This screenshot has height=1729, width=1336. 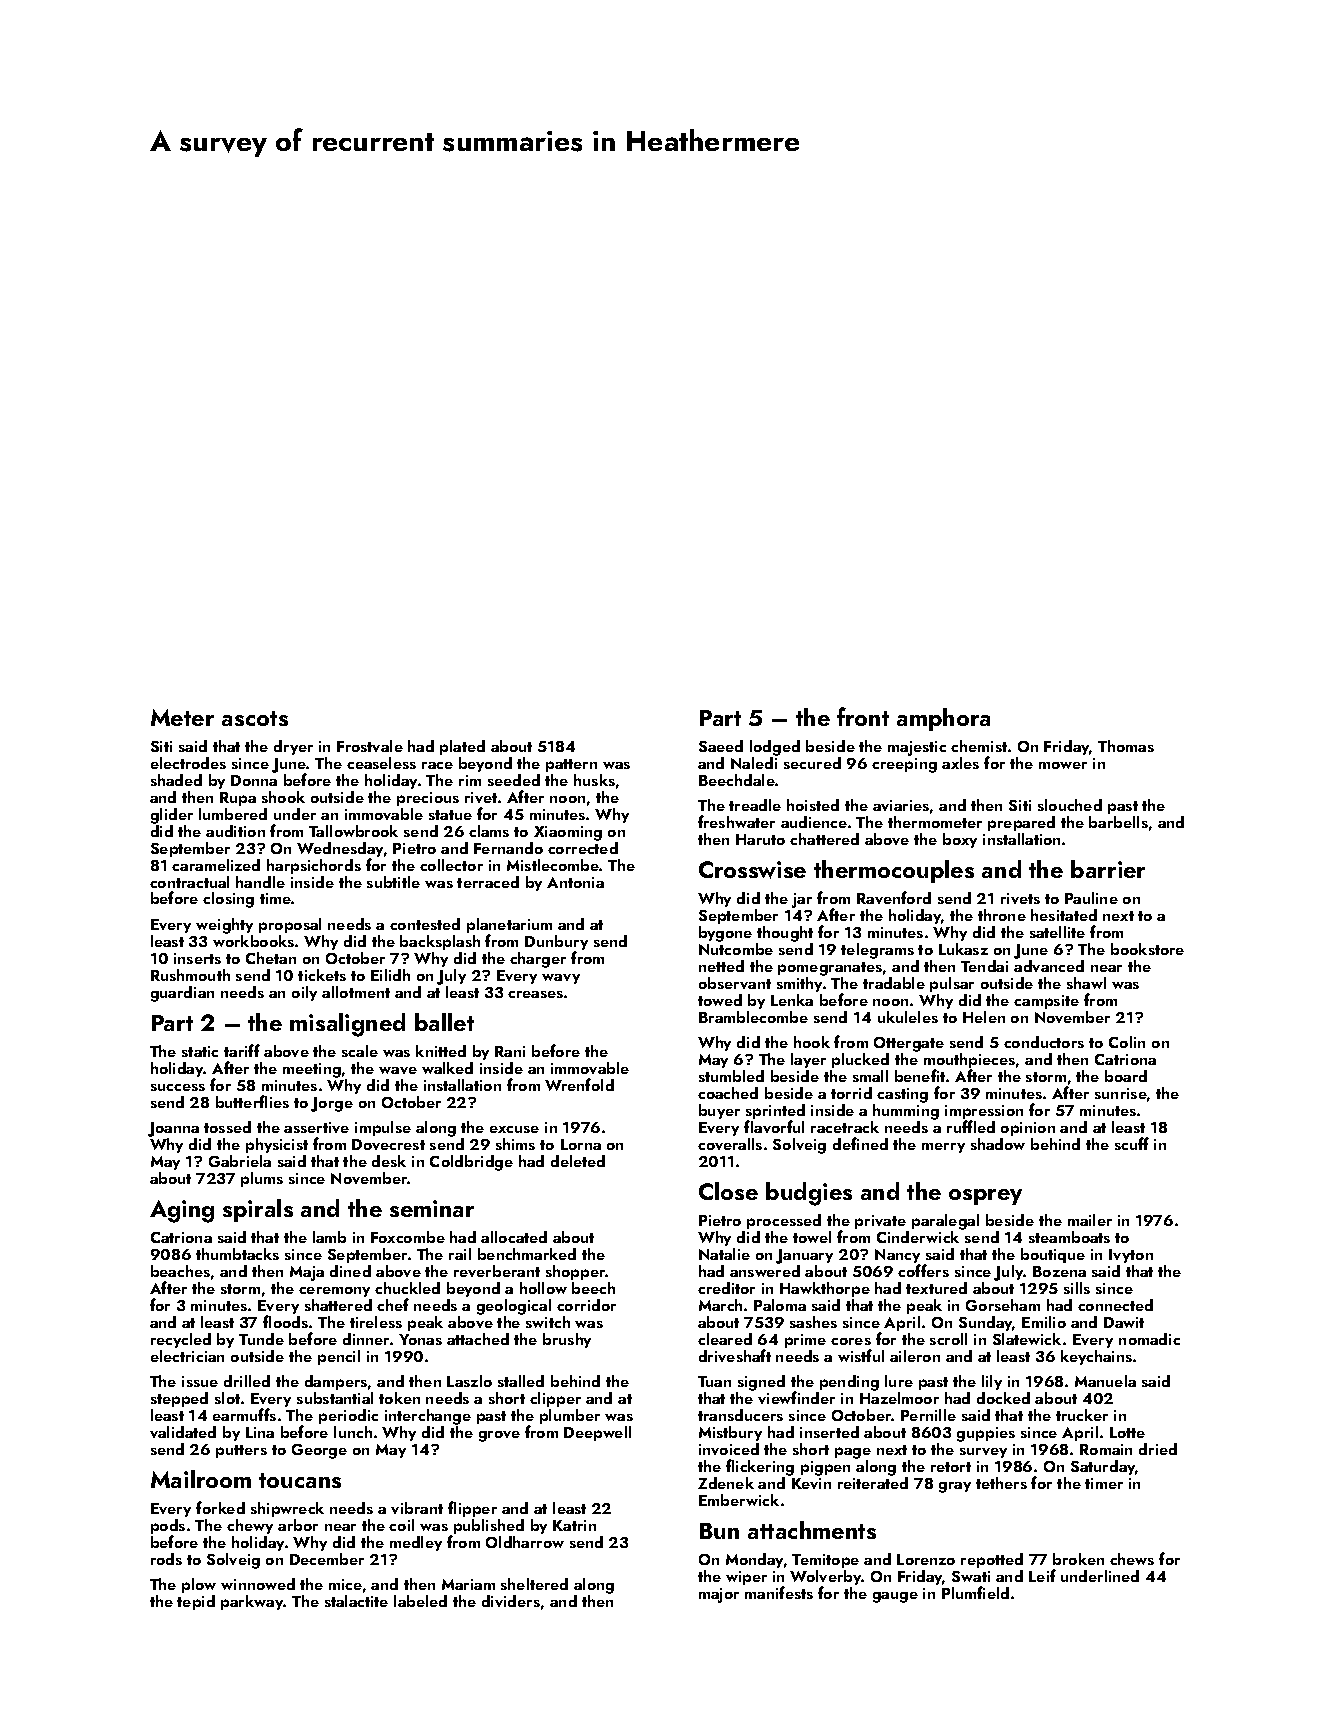 I want to click on stalactite, so click(x=356, y=1601).
